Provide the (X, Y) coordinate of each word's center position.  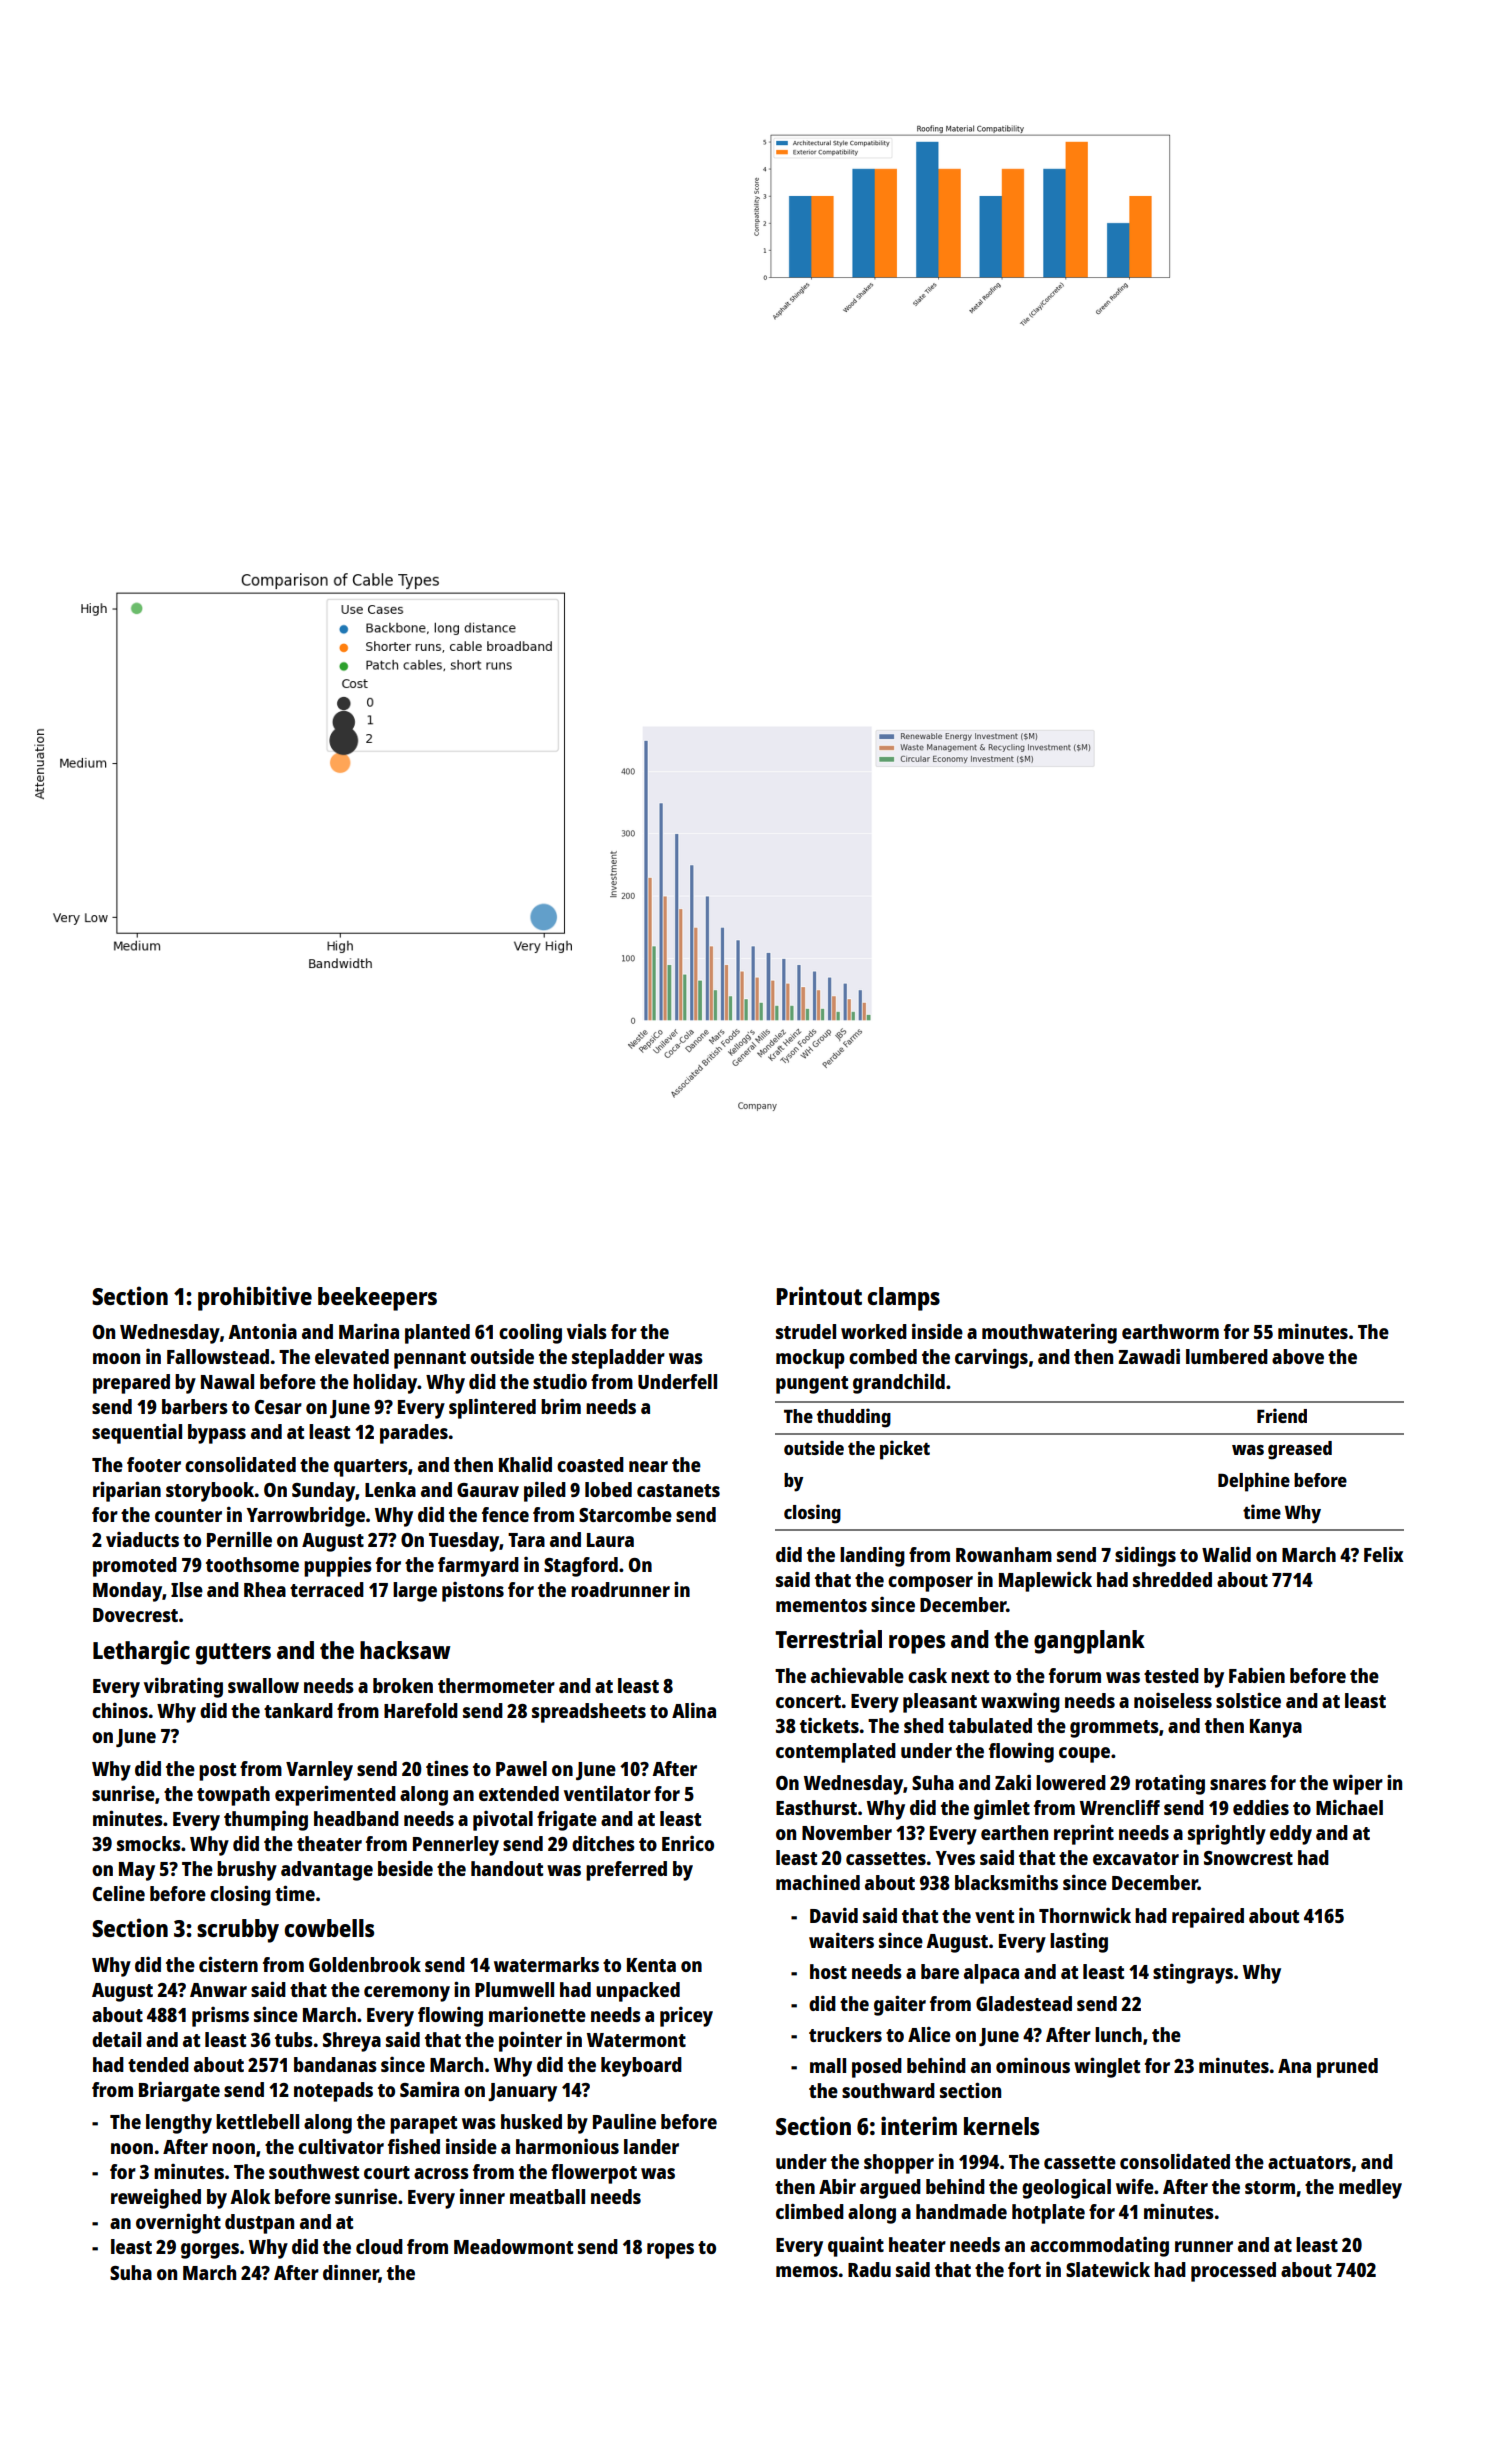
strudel (806, 1331)
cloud (379, 2246)
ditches (603, 1843)
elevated (352, 1356)
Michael (1349, 1807)
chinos (120, 1710)
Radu (869, 2269)
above (1298, 1356)
